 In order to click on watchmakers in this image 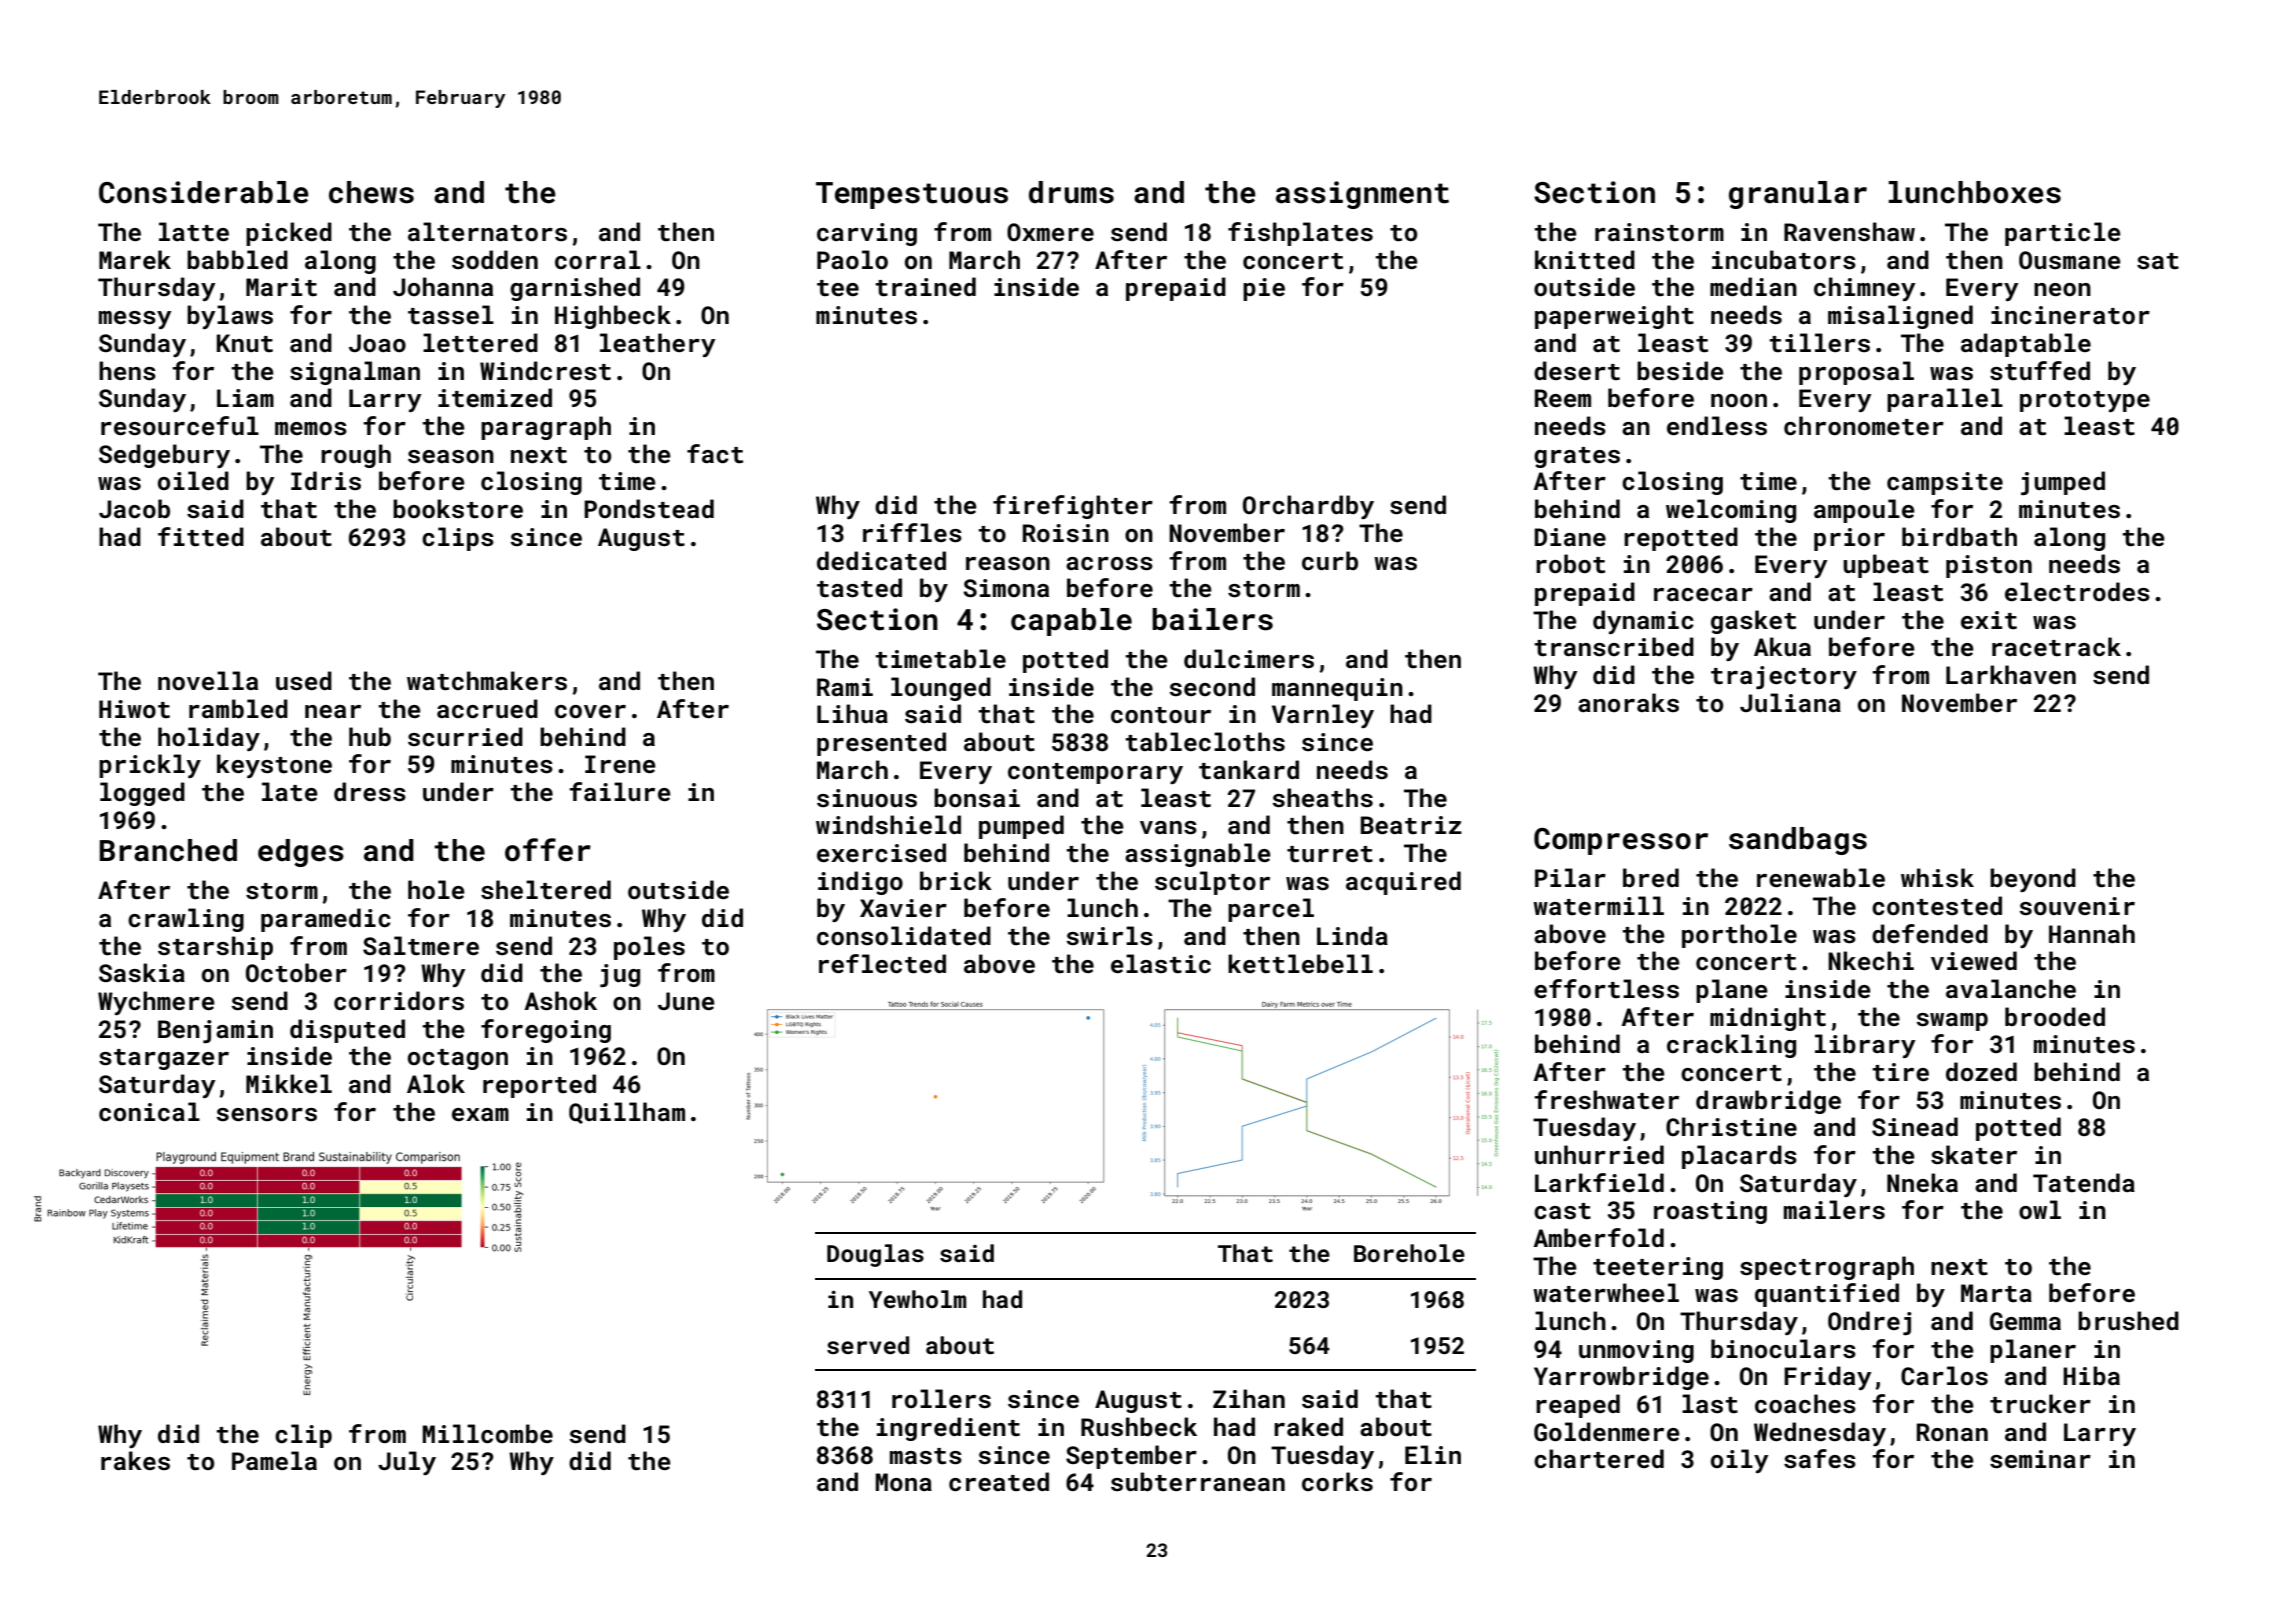, I will do `click(487, 681)`.
